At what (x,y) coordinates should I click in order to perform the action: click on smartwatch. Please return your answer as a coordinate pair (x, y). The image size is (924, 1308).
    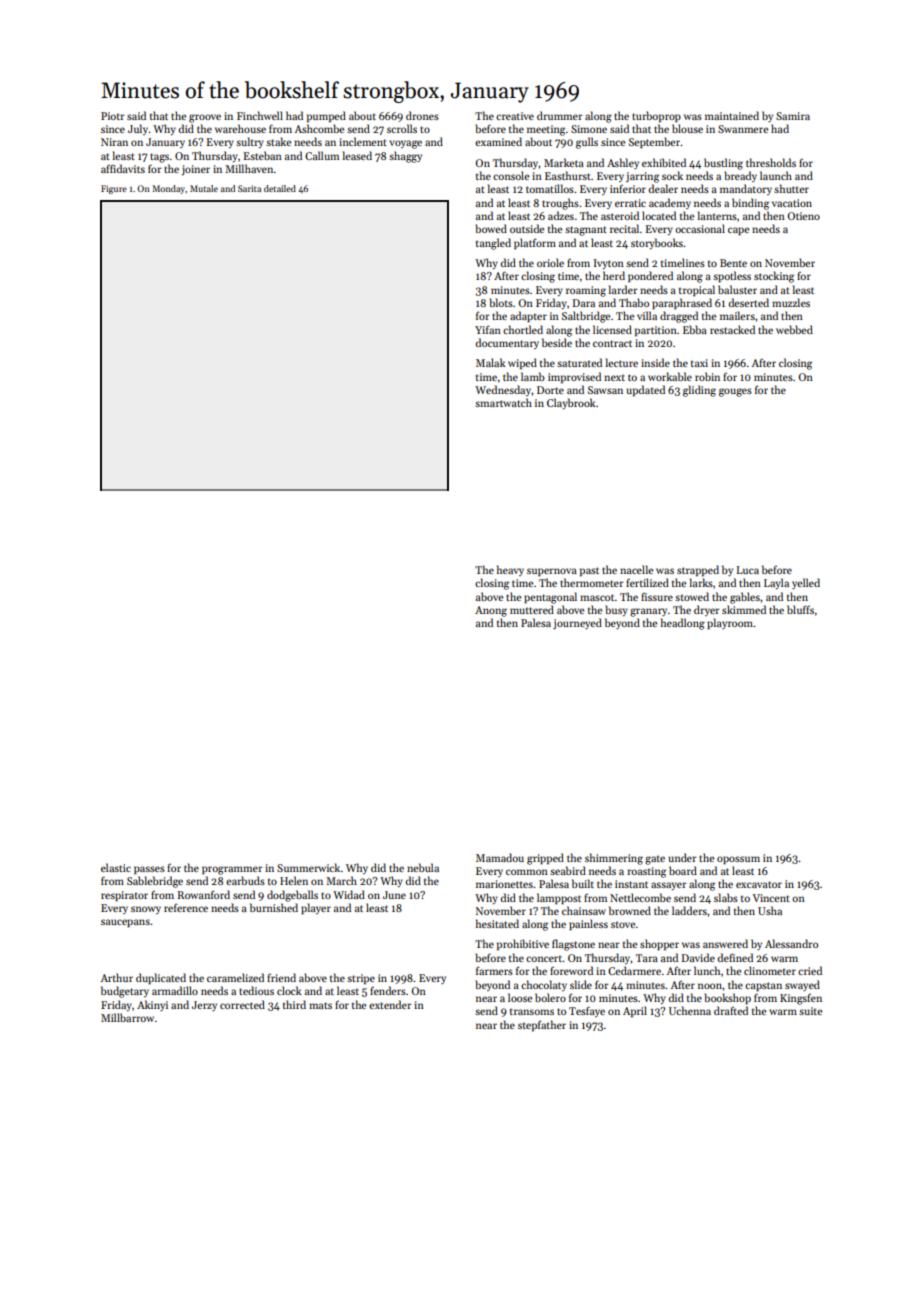
    Looking at the image, I should click on (503, 402).
